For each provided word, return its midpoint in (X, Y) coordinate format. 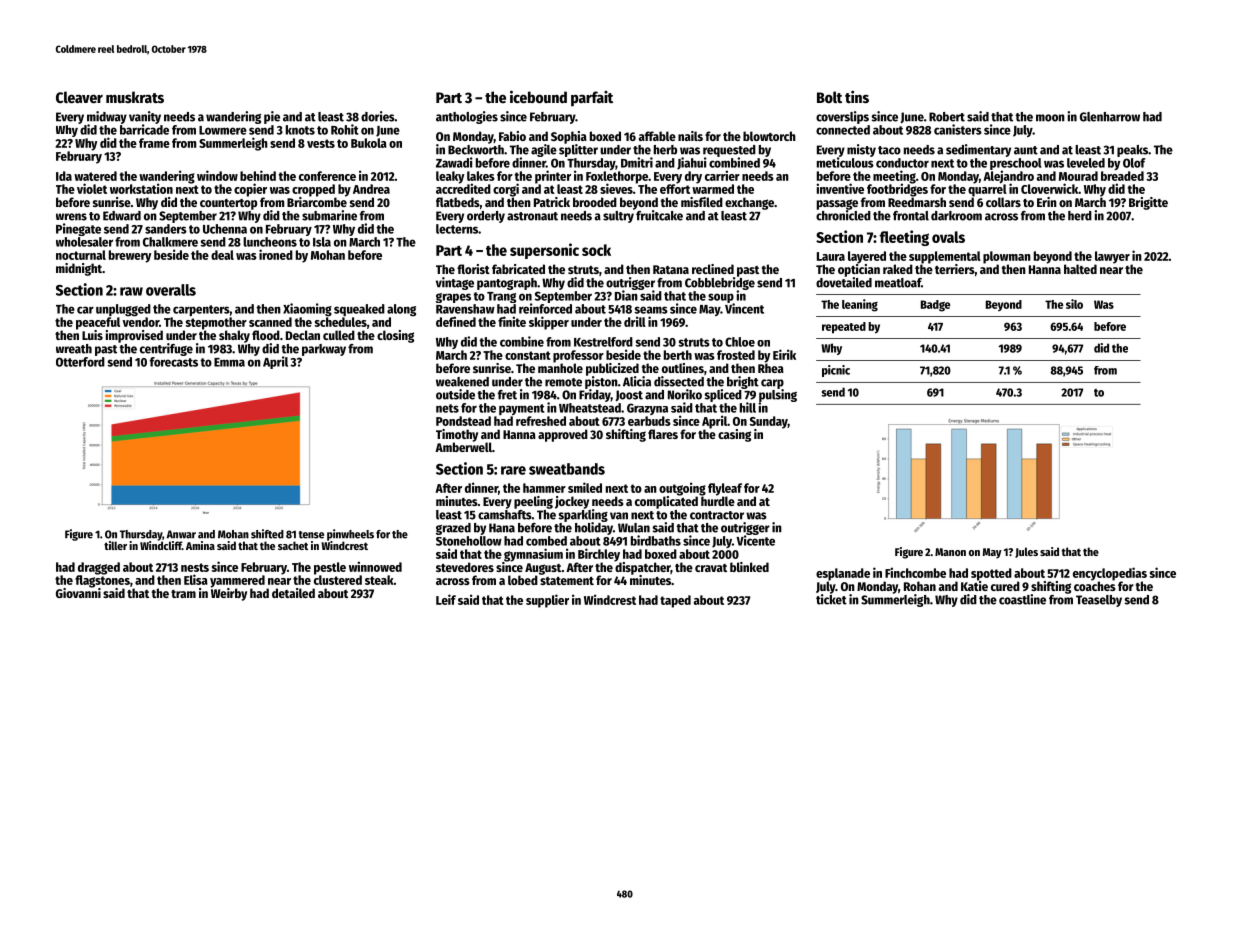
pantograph (507, 284)
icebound (538, 96)
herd (1080, 216)
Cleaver (79, 97)
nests (195, 567)
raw (131, 291)
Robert (947, 117)
